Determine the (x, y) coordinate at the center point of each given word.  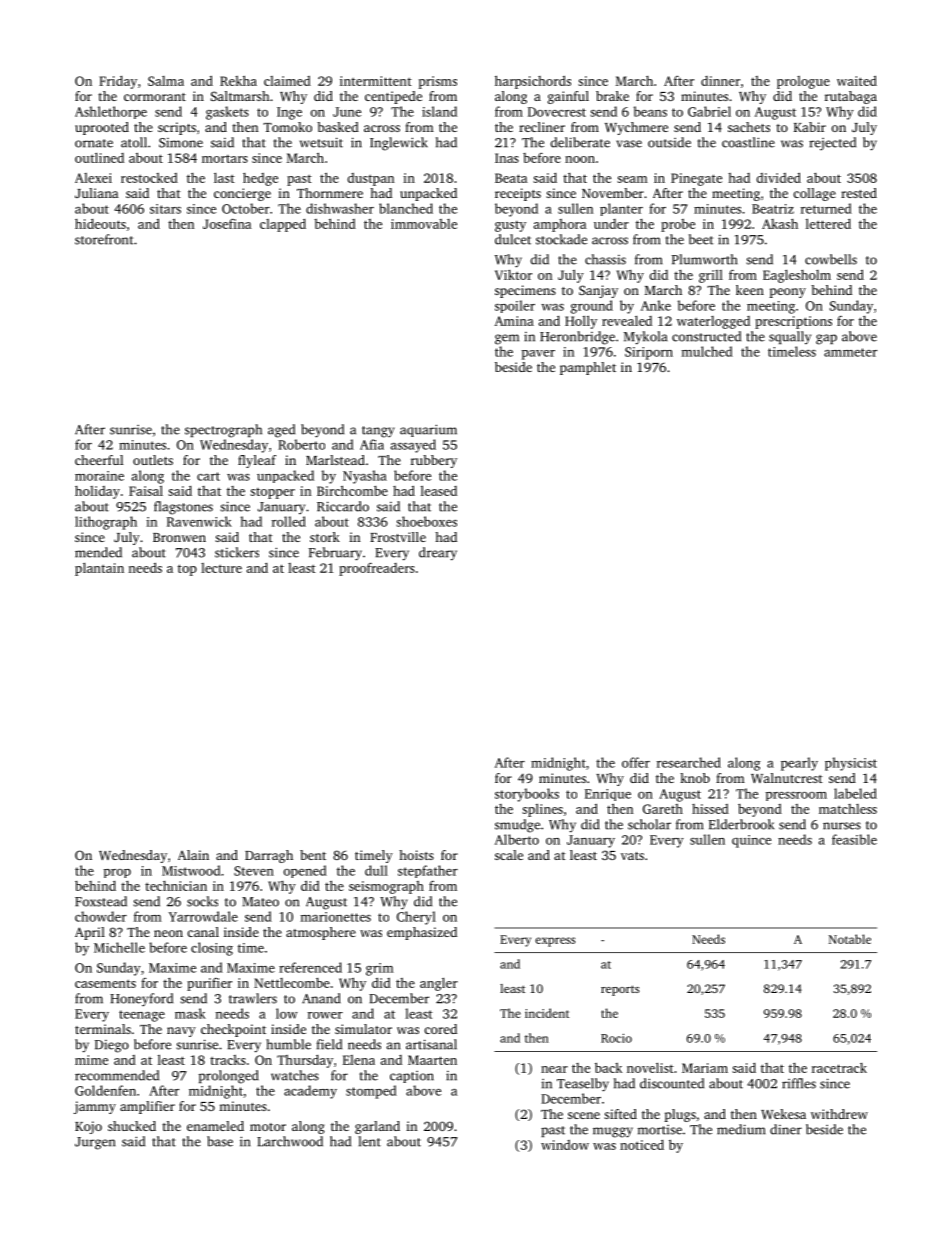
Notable (850, 939)
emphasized (422, 933)
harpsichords (533, 82)
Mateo (260, 902)
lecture (221, 568)
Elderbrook (741, 824)
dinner (720, 81)
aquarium (428, 430)
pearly (799, 764)
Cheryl (416, 918)
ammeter (850, 352)
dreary (438, 554)
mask (190, 1013)
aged (281, 431)
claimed (287, 81)
